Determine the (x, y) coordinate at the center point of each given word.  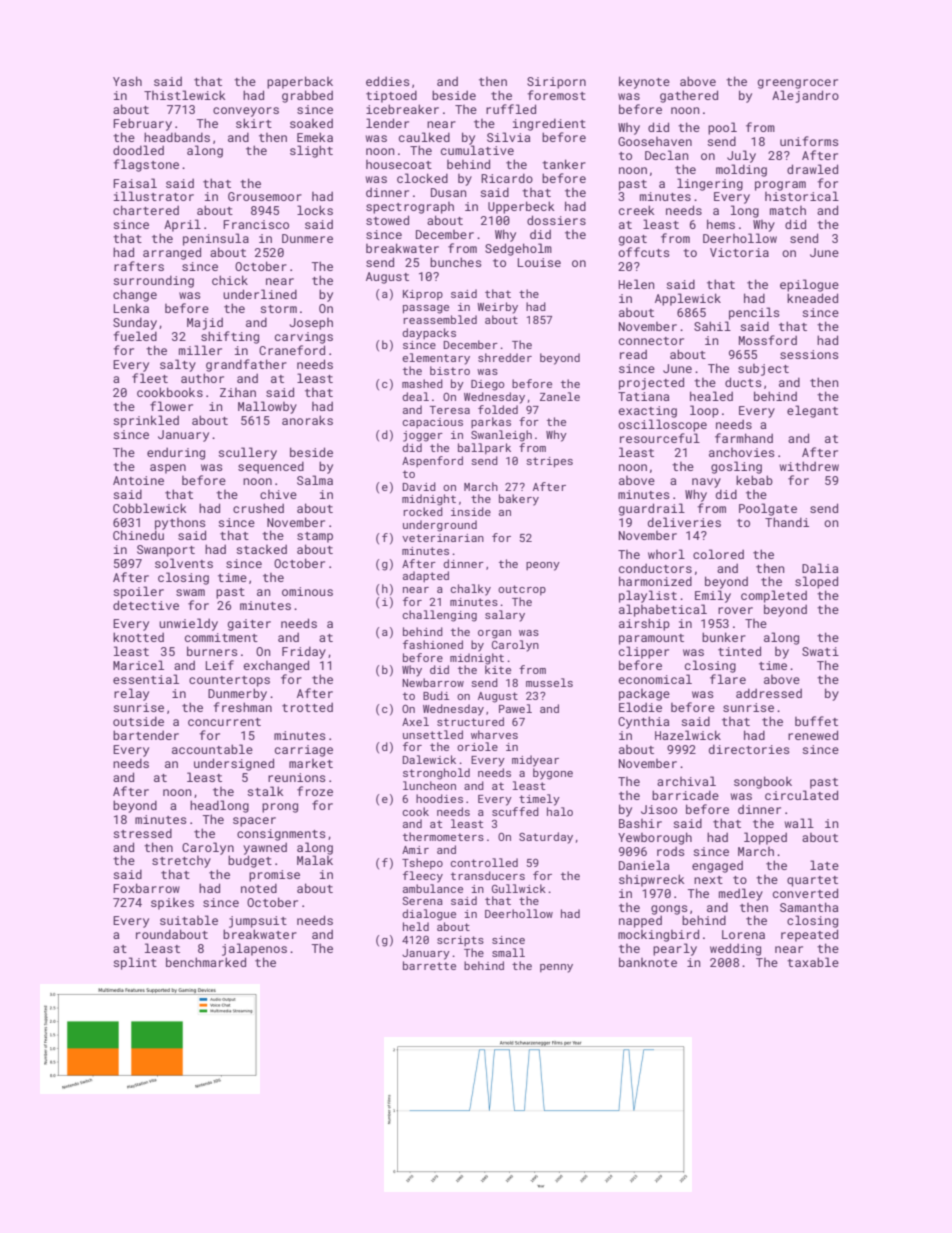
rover (735, 610)
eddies (388, 81)
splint (135, 963)
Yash (127, 81)
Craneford (292, 350)
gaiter (249, 625)
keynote (644, 82)
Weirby (497, 308)
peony (543, 566)
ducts (743, 382)
